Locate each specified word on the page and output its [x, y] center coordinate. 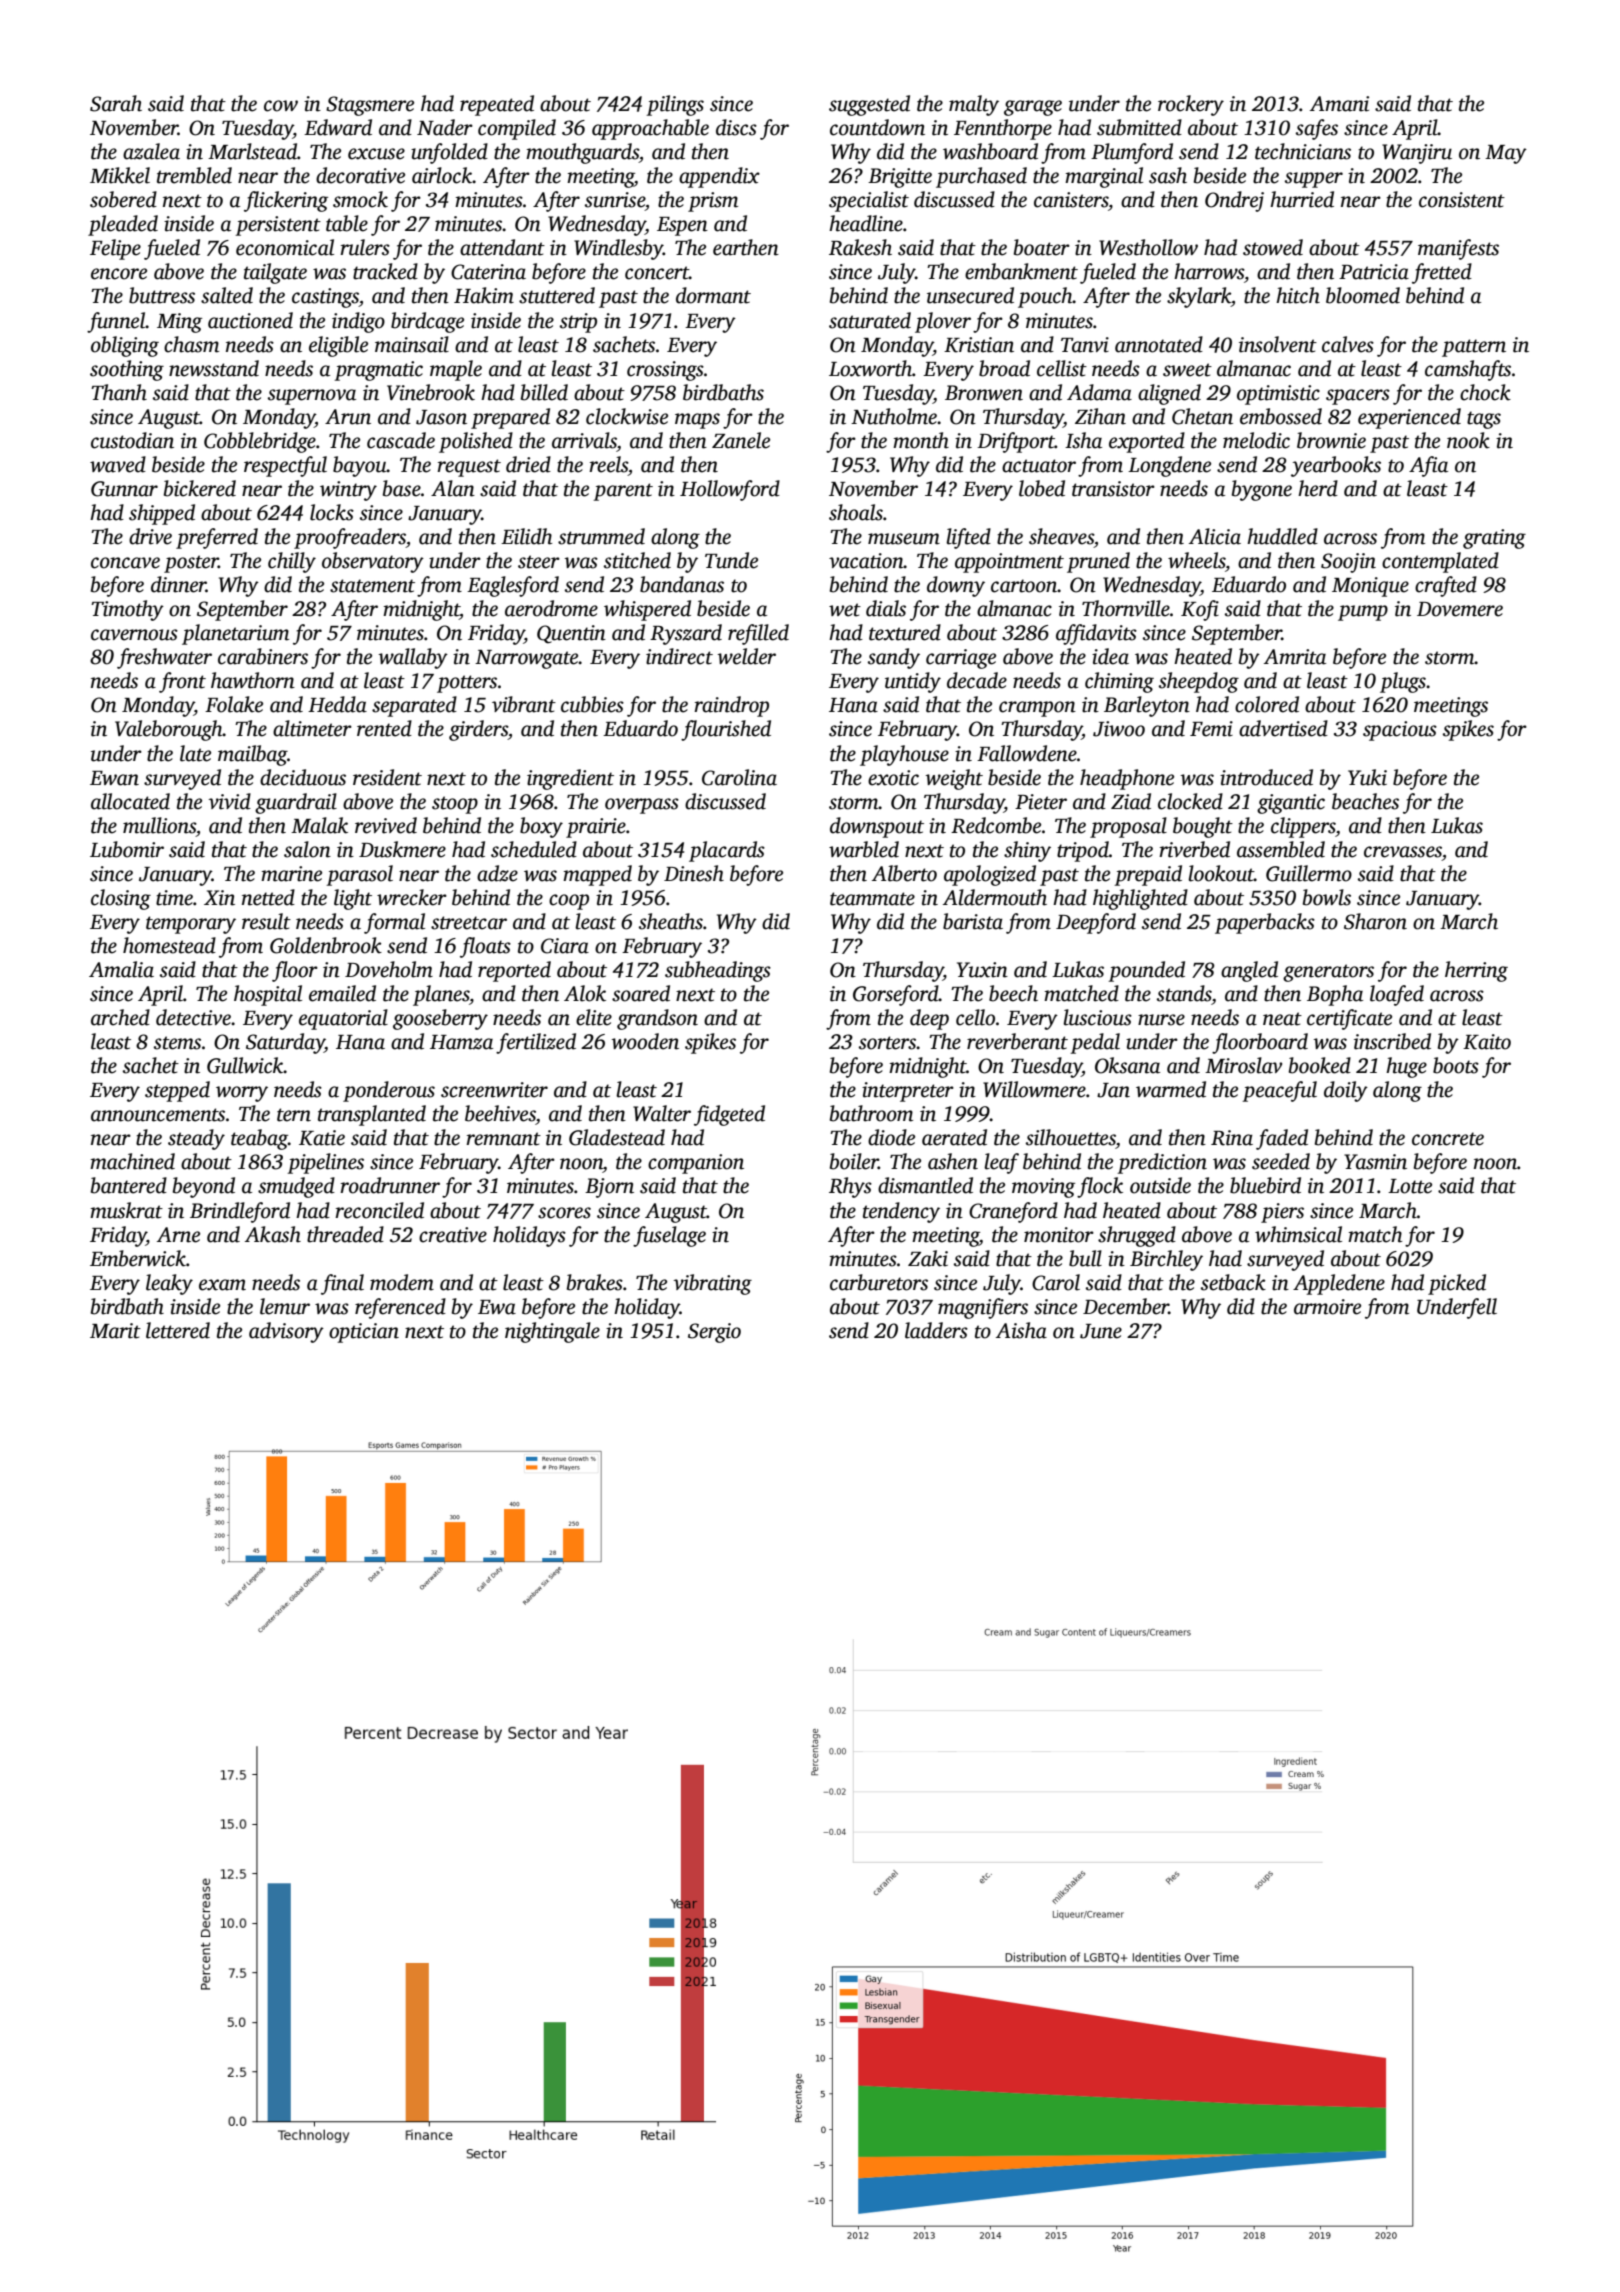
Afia [1428, 466]
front [182, 682]
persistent [278, 226]
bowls [1327, 897]
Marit [115, 1331]
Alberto [904, 873]
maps [697, 421]
